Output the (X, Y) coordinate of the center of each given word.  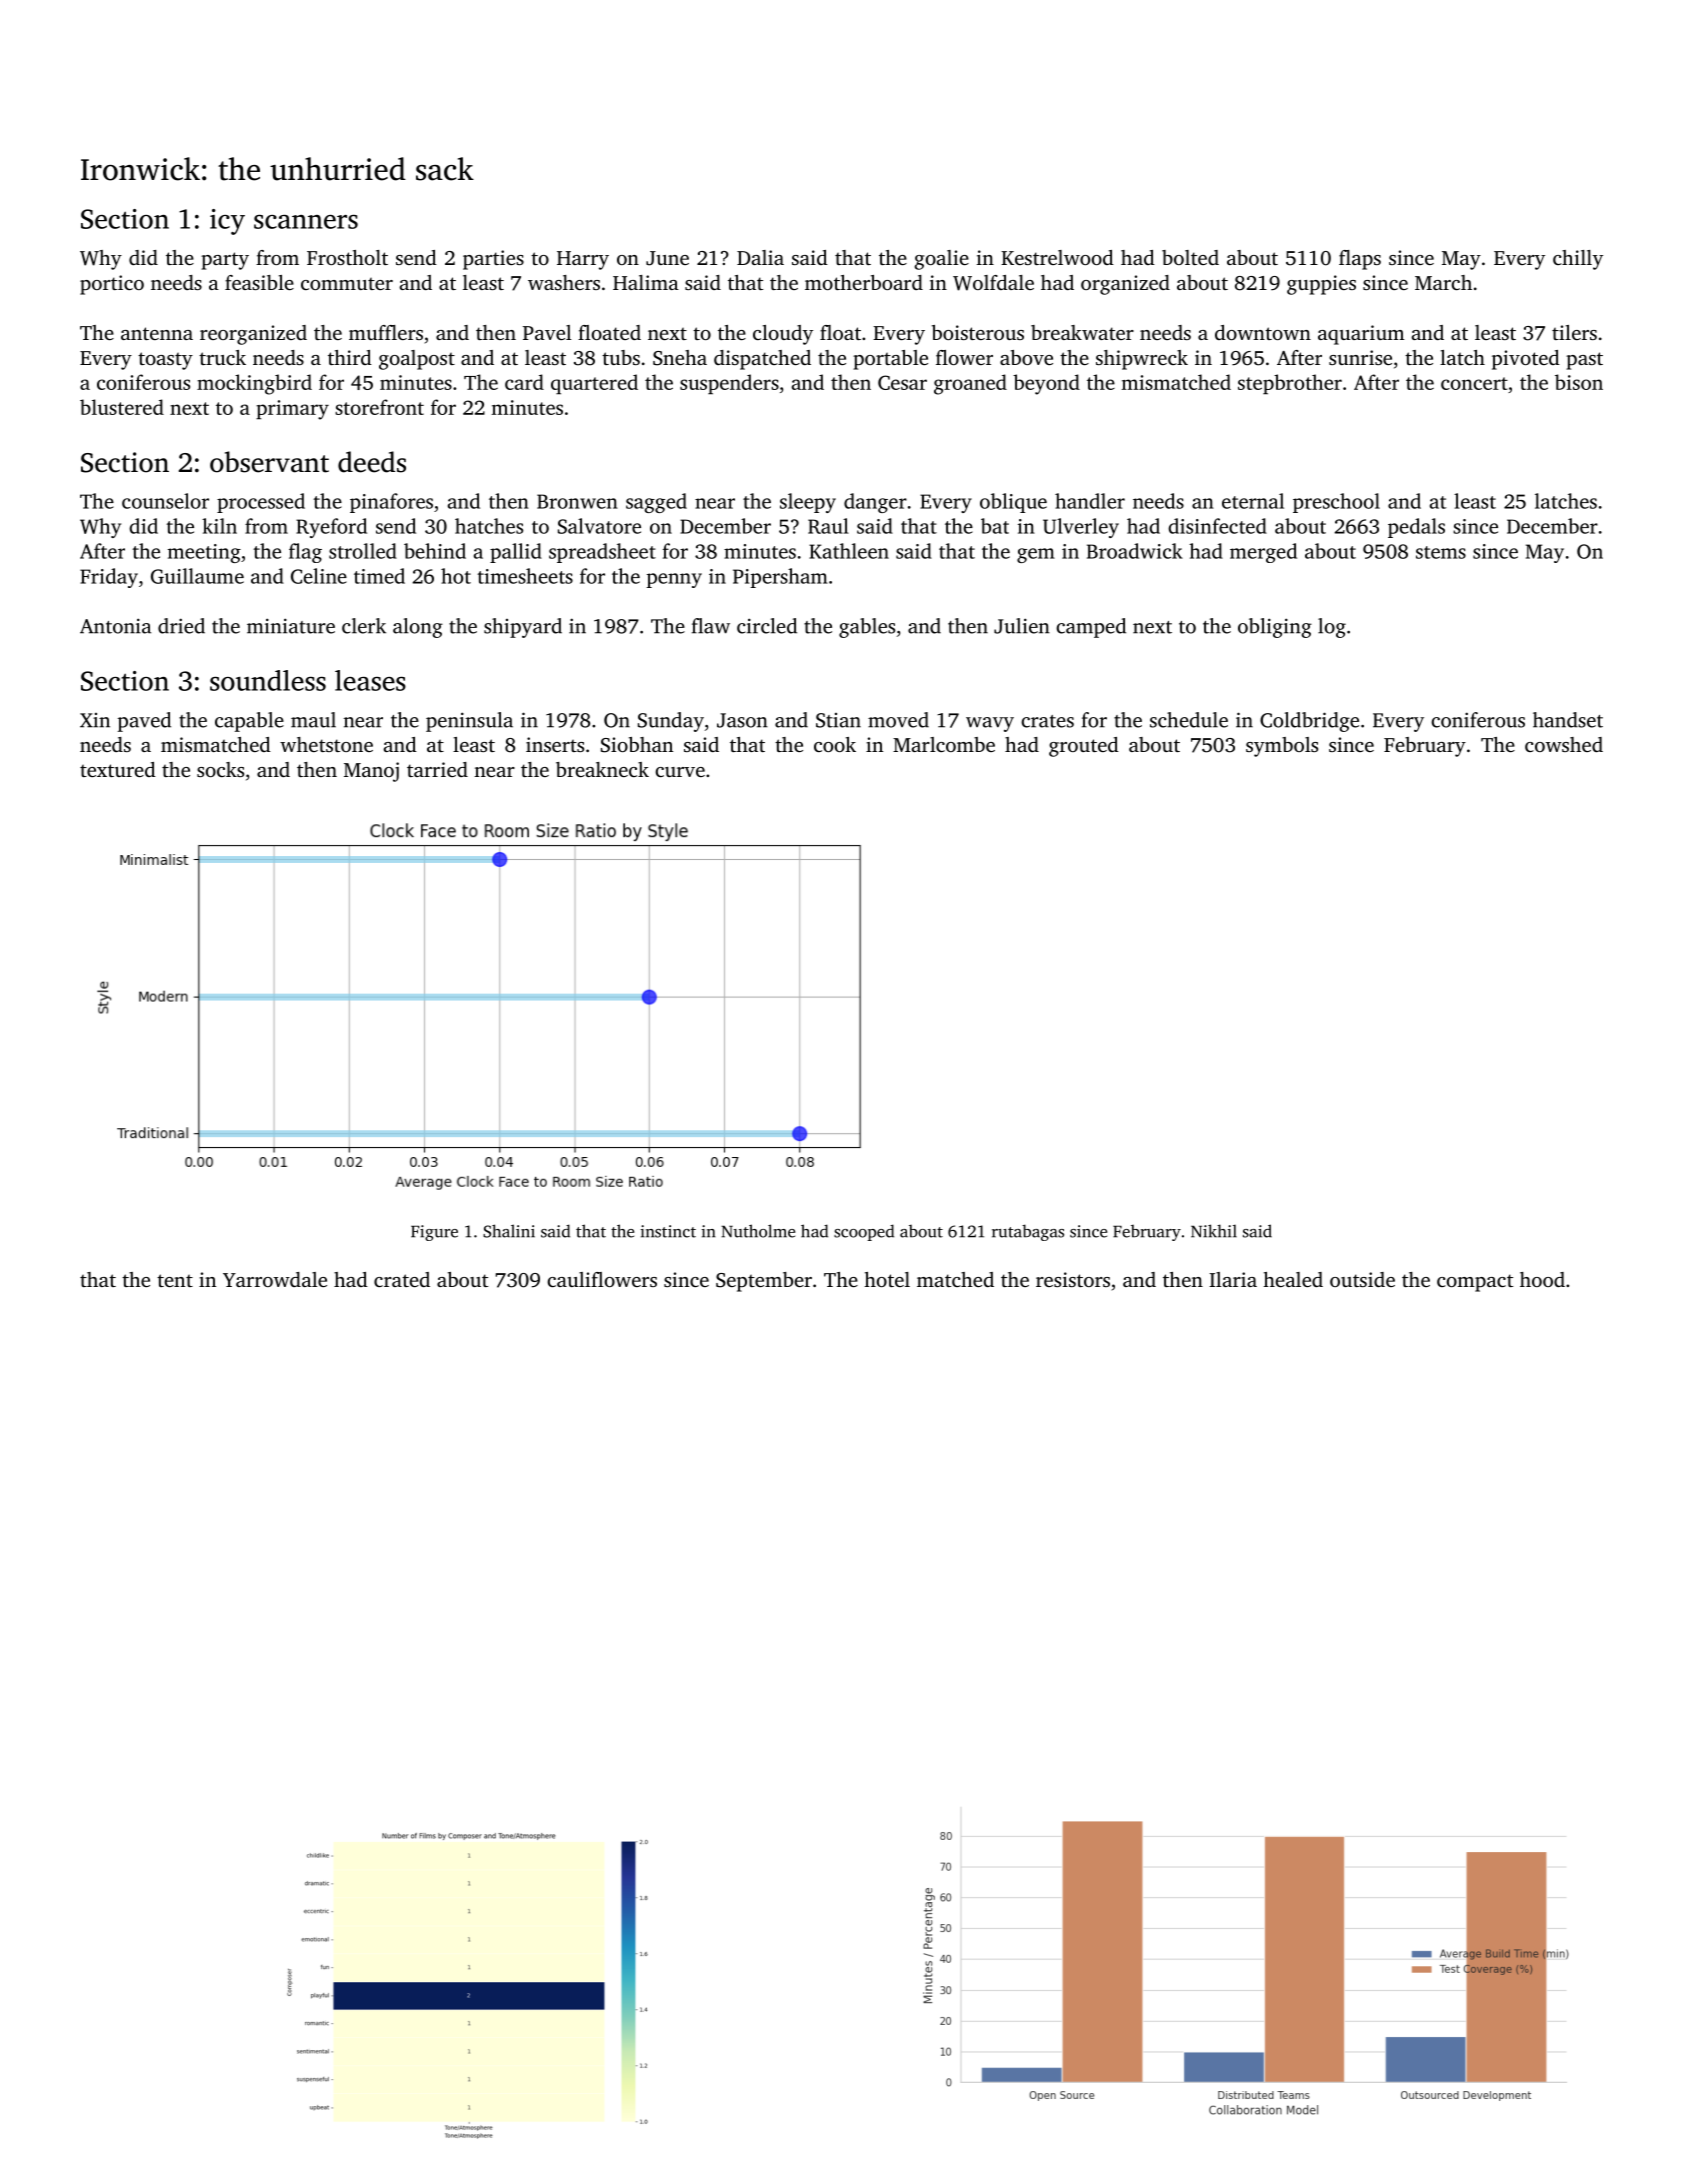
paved (144, 722)
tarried (437, 769)
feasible (259, 282)
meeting (204, 553)
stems (1441, 552)
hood (1542, 1279)
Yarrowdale (275, 1279)
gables (867, 628)
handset (1568, 720)
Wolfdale (993, 283)
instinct (668, 1231)
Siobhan (637, 745)
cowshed (1564, 744)
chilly (1578, 260)
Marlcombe (944, 744)
